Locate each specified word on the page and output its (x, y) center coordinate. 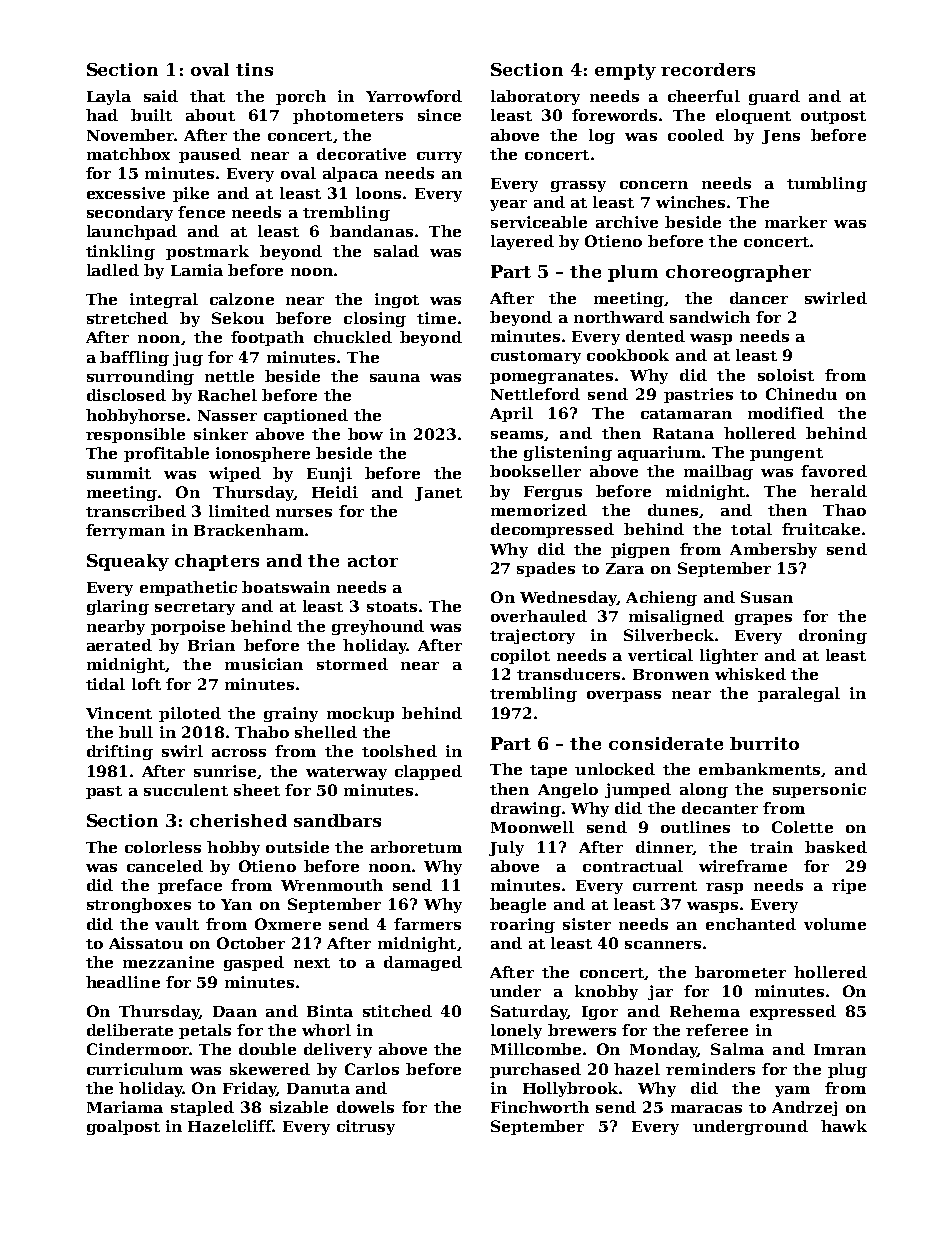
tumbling (827, 184)
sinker (221, 434)
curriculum (135, 1069)
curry (439, 157)
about (210, 115)
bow (365, 434)
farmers (427, 924)
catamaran (686, 414)
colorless (163, 847)
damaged (423, 963)
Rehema (705, 1011)
